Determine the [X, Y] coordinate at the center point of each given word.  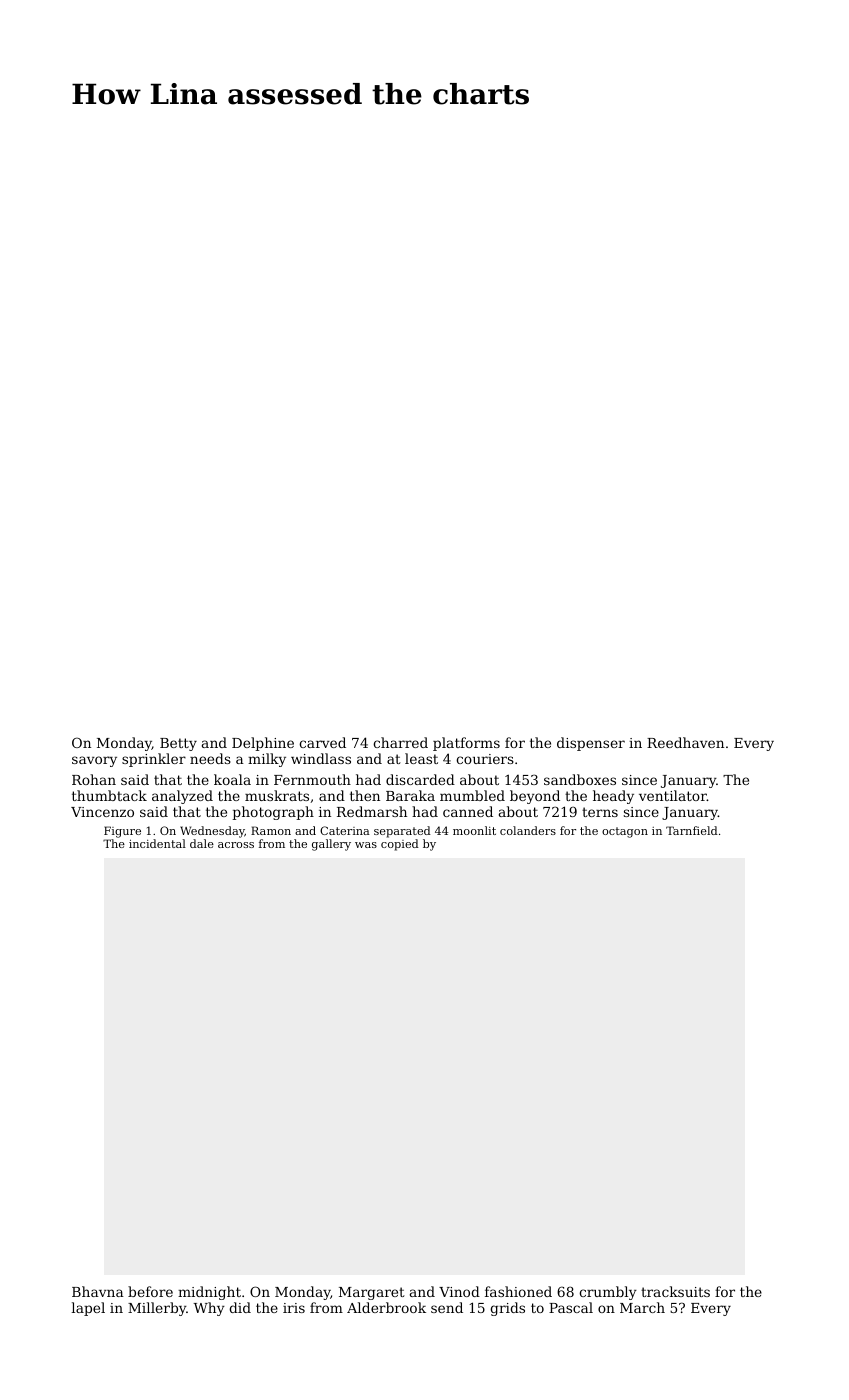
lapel [88, 1309]
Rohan [94, 779]
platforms [466, 744]
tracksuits [675, 1291]
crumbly [608, 1293]
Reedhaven [685, 742]
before [150, 1291]
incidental [157, 843]
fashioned [518, 1291]
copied [400, 845]
